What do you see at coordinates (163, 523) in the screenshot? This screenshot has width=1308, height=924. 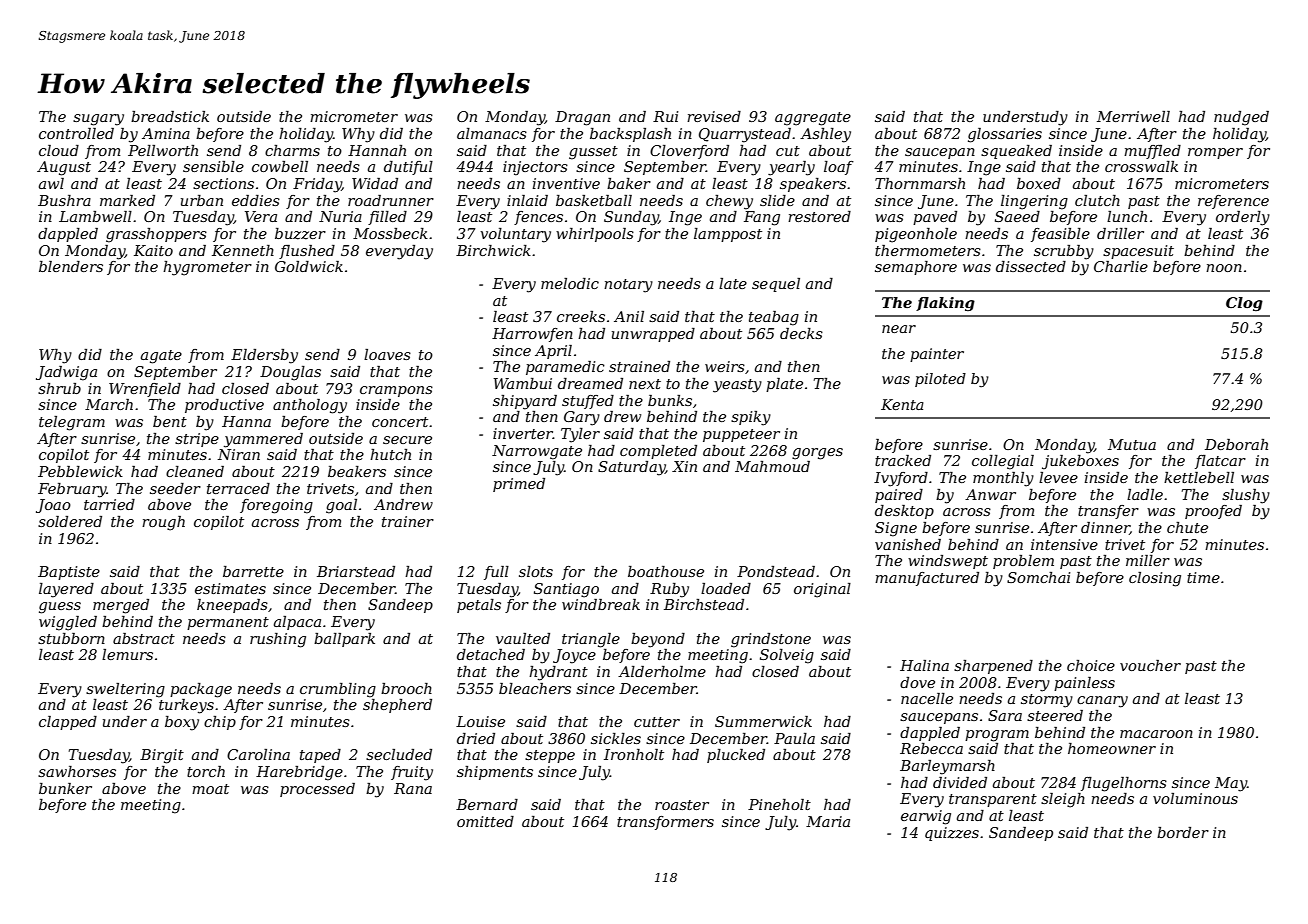 I see `rough` at bounding box center [163, 523].
